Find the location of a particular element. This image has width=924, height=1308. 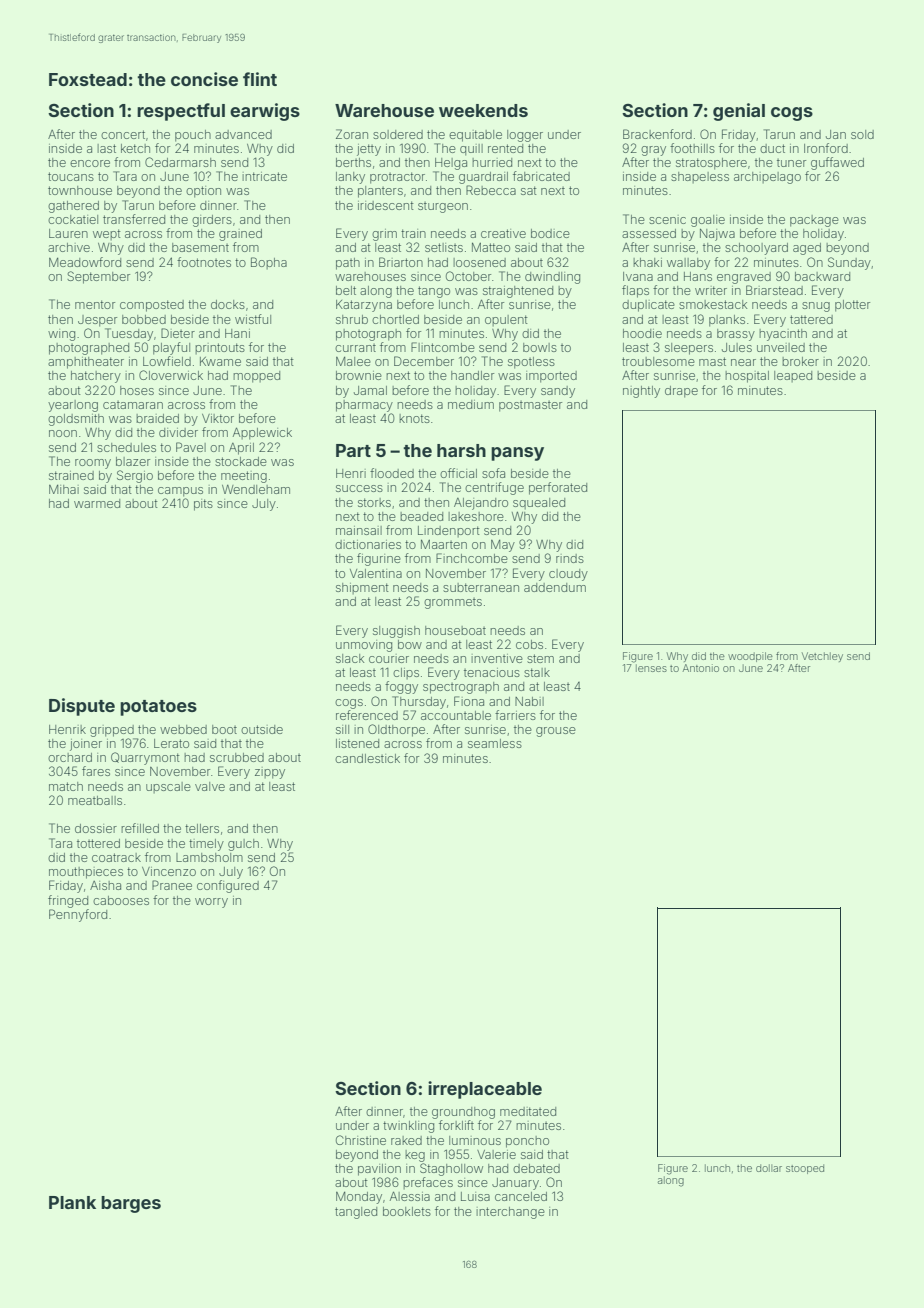

interchange is located at coordinates (510, 1213).
